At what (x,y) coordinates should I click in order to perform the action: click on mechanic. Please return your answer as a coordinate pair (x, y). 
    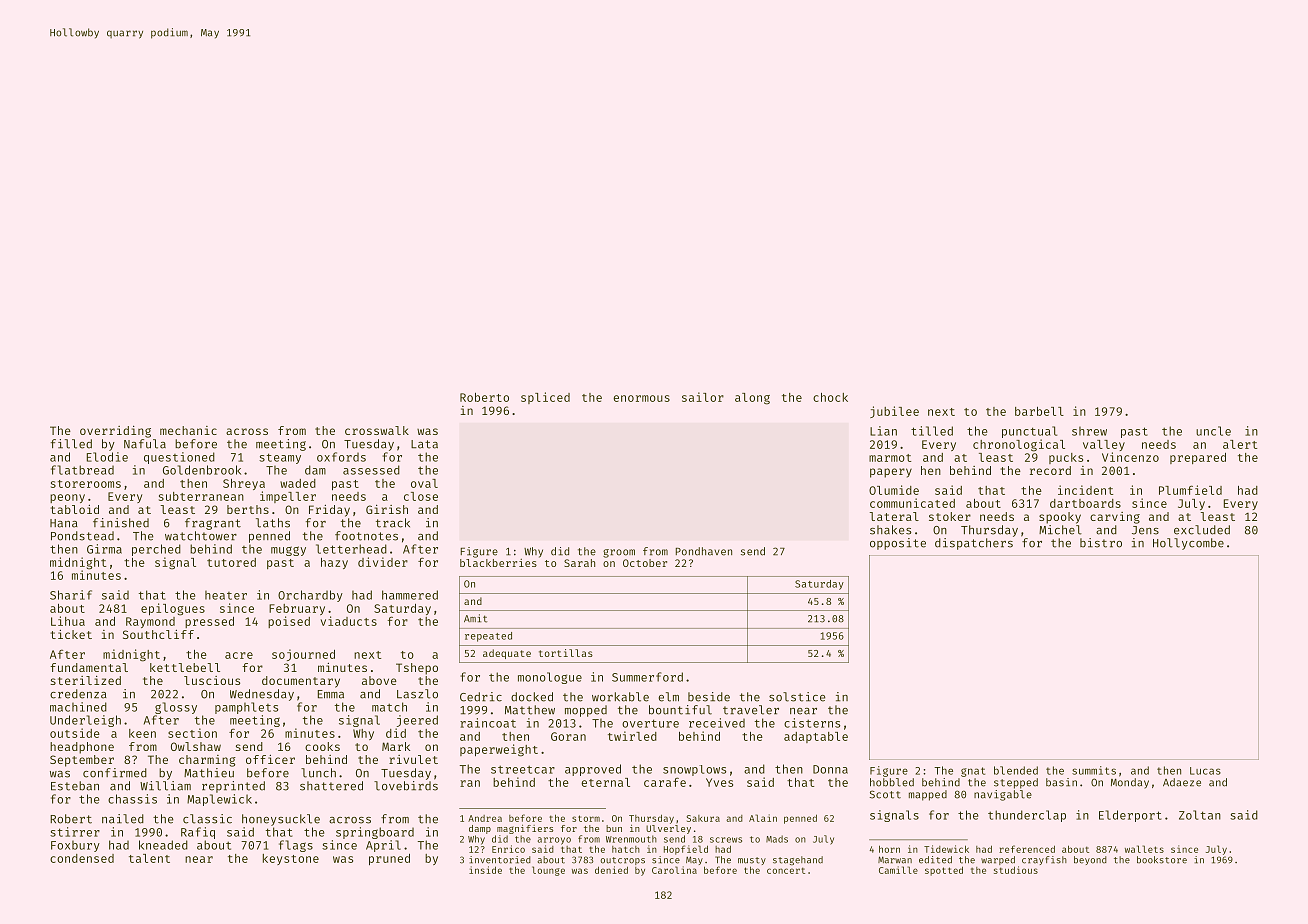
    Looking at the image, I should click on (188, 430).
